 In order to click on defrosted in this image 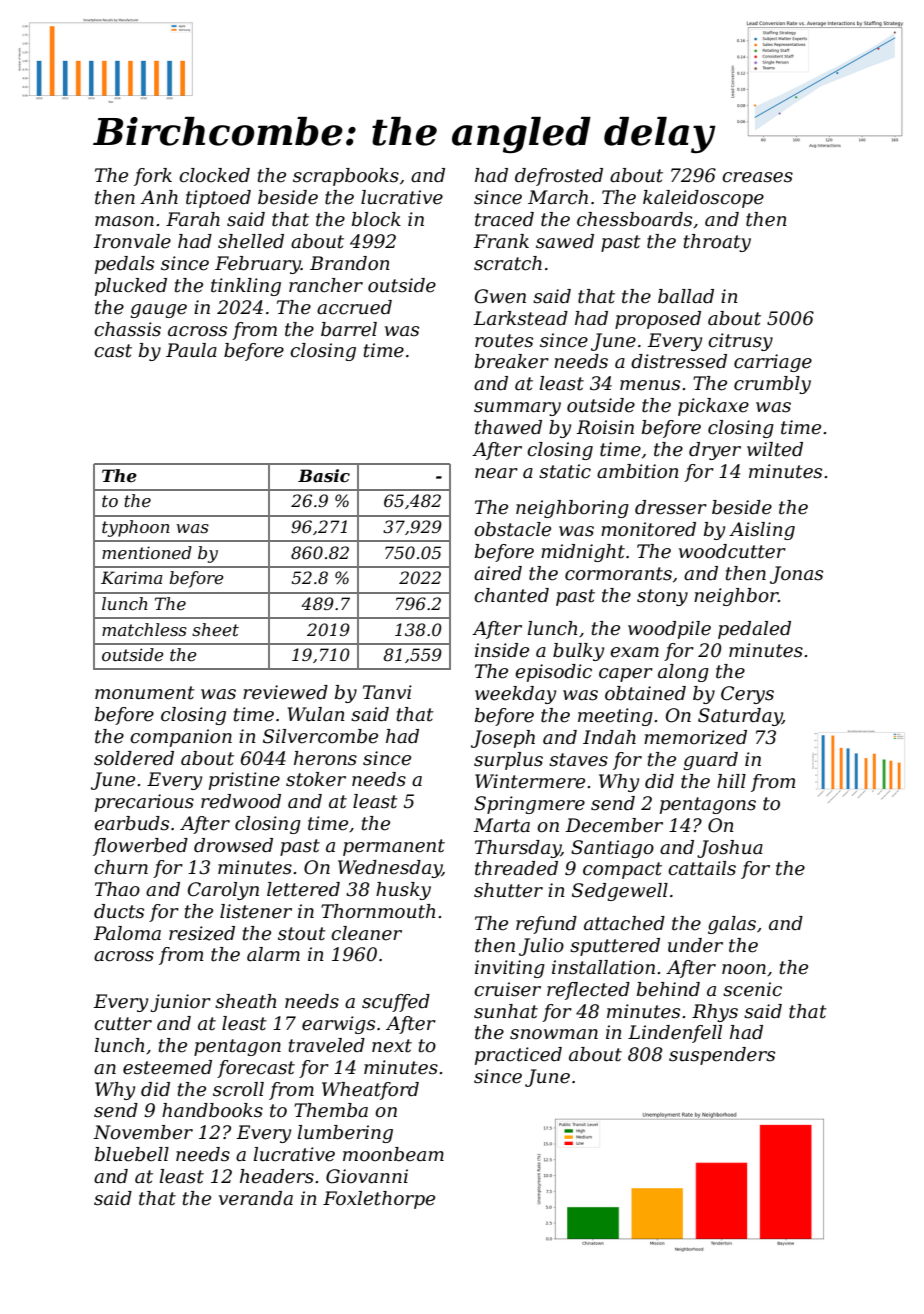, I will do `click(559, 177)`.
